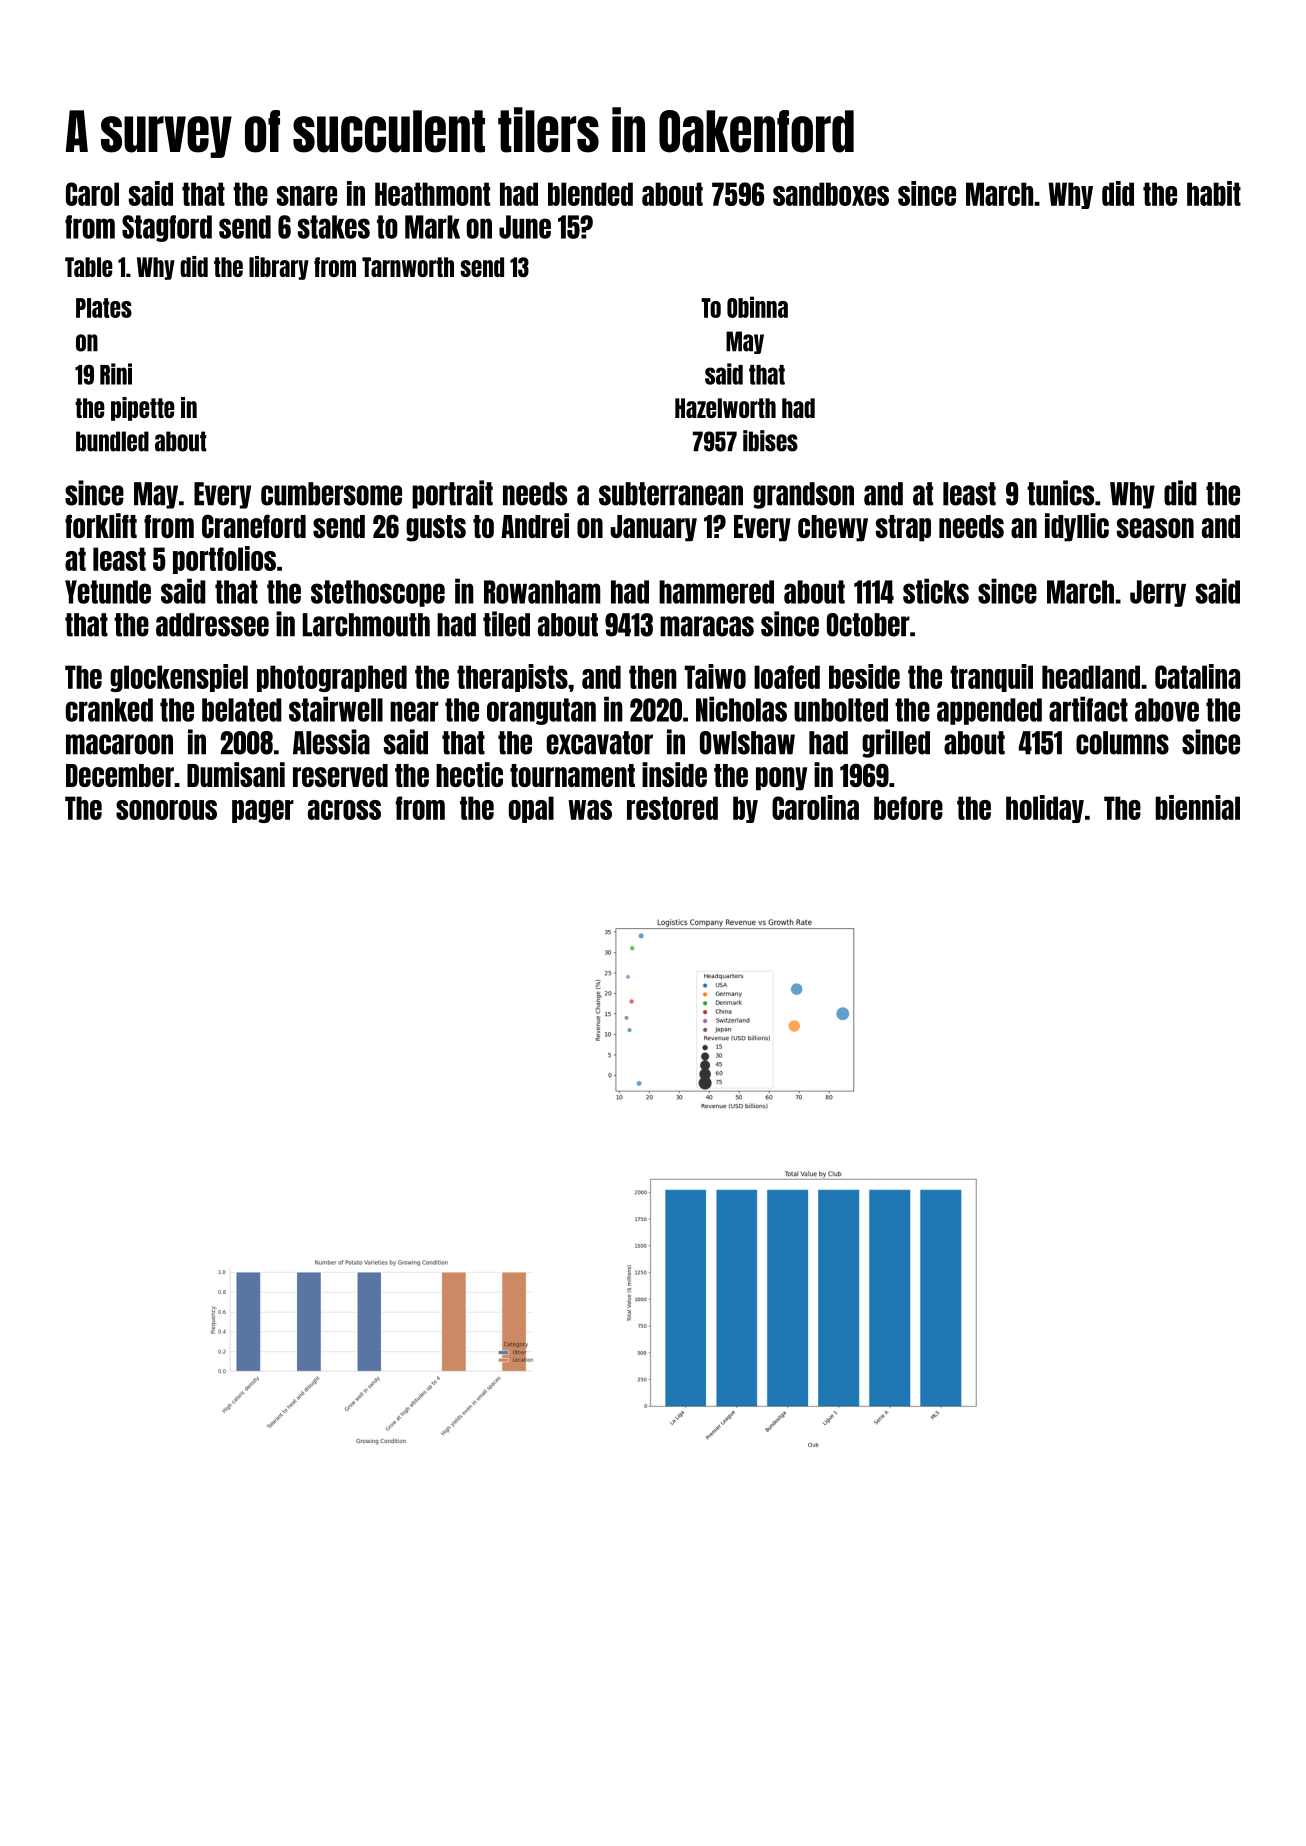  I want to click on Plates, so click(104, 308).
